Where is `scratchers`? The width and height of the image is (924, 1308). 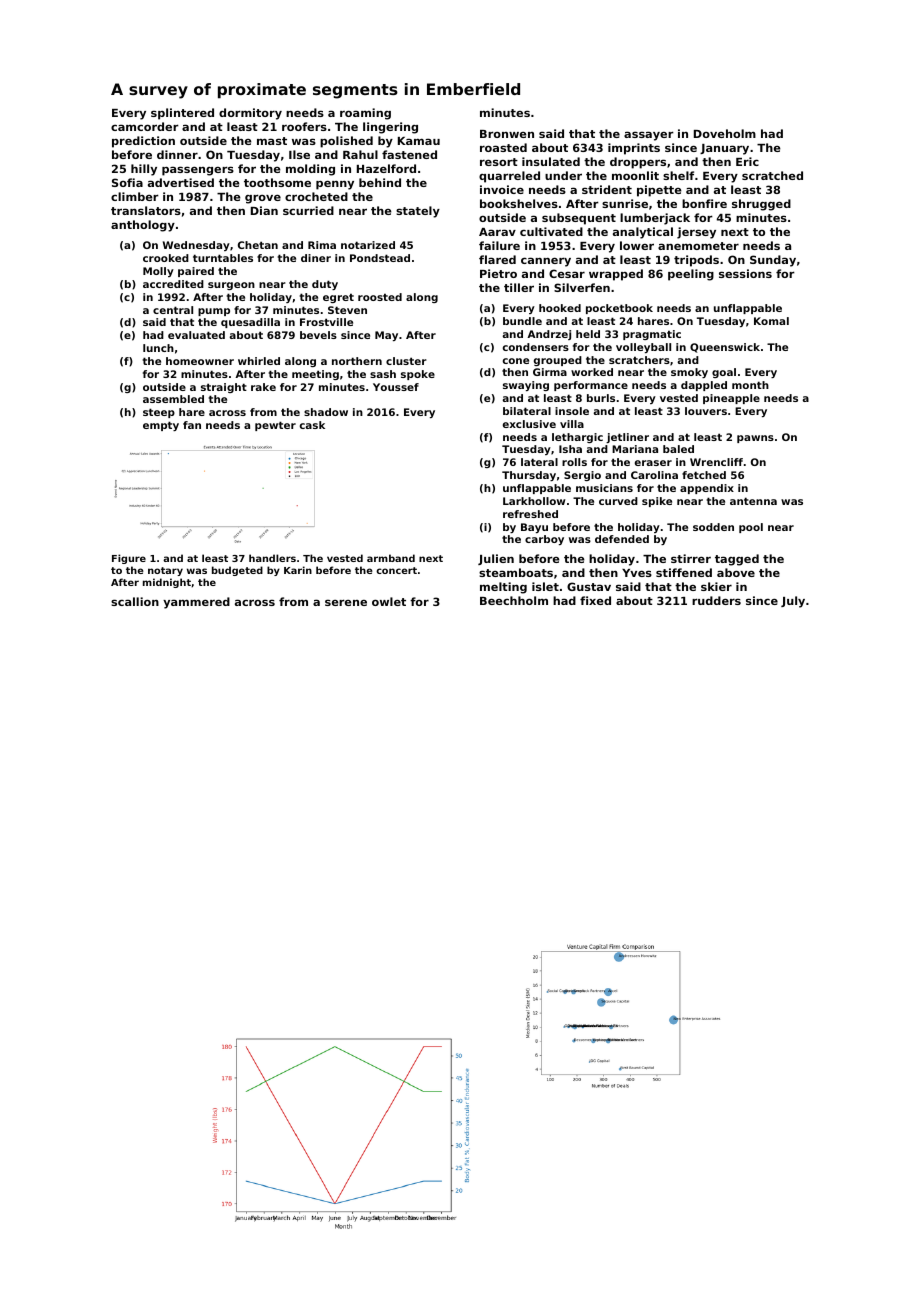 scratchers is located at coordinates (639, 360).
